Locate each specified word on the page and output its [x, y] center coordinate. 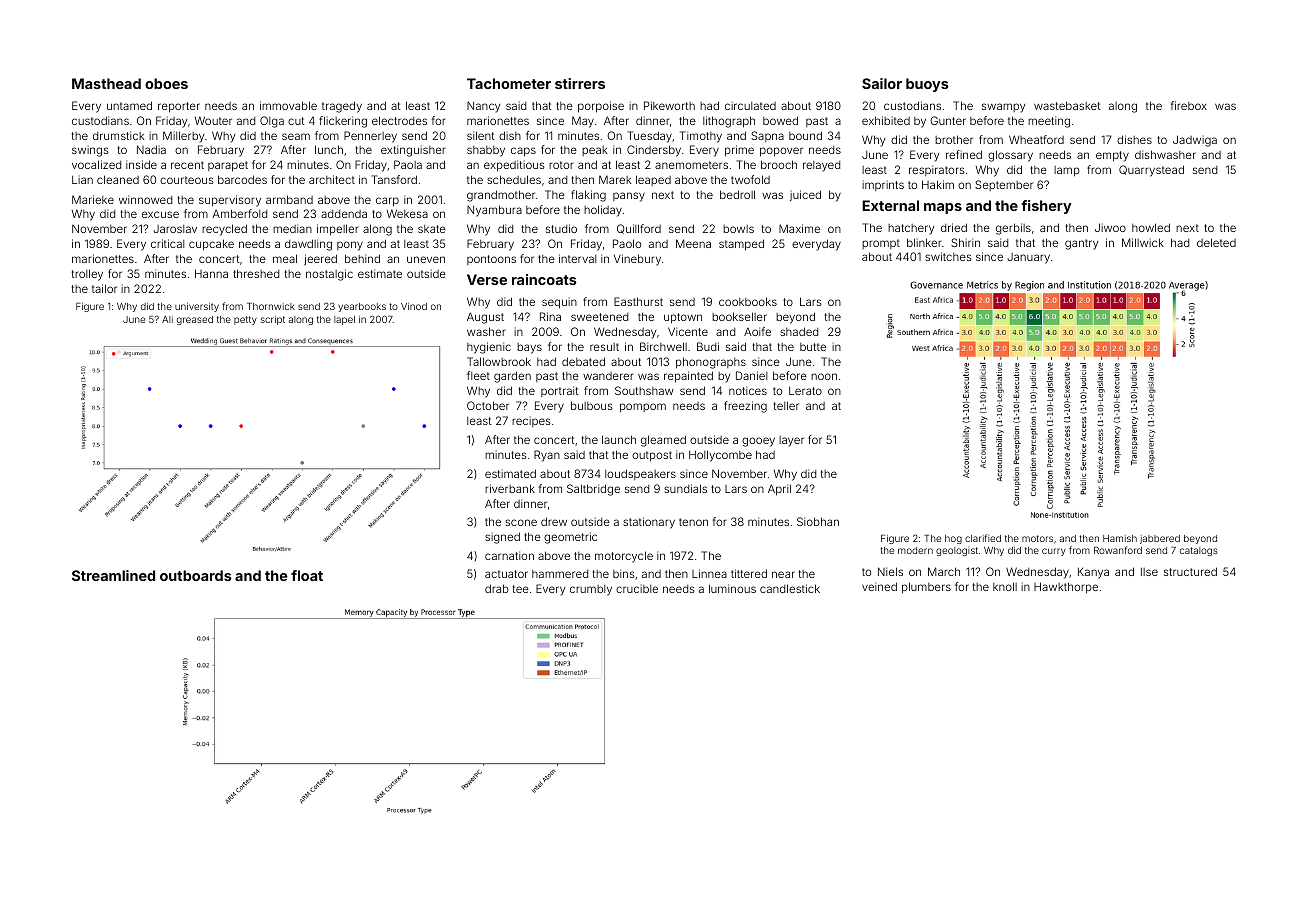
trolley [87, 275]
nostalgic [329, 275]
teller [786, 405]
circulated [750, 105]
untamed [129, 105]
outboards [196, 575]
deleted [1216, 242]
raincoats [544, 279]
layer [791, 441]
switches [948, 256]
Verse [487, 279]
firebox [1189, 105]
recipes [531, 421]
